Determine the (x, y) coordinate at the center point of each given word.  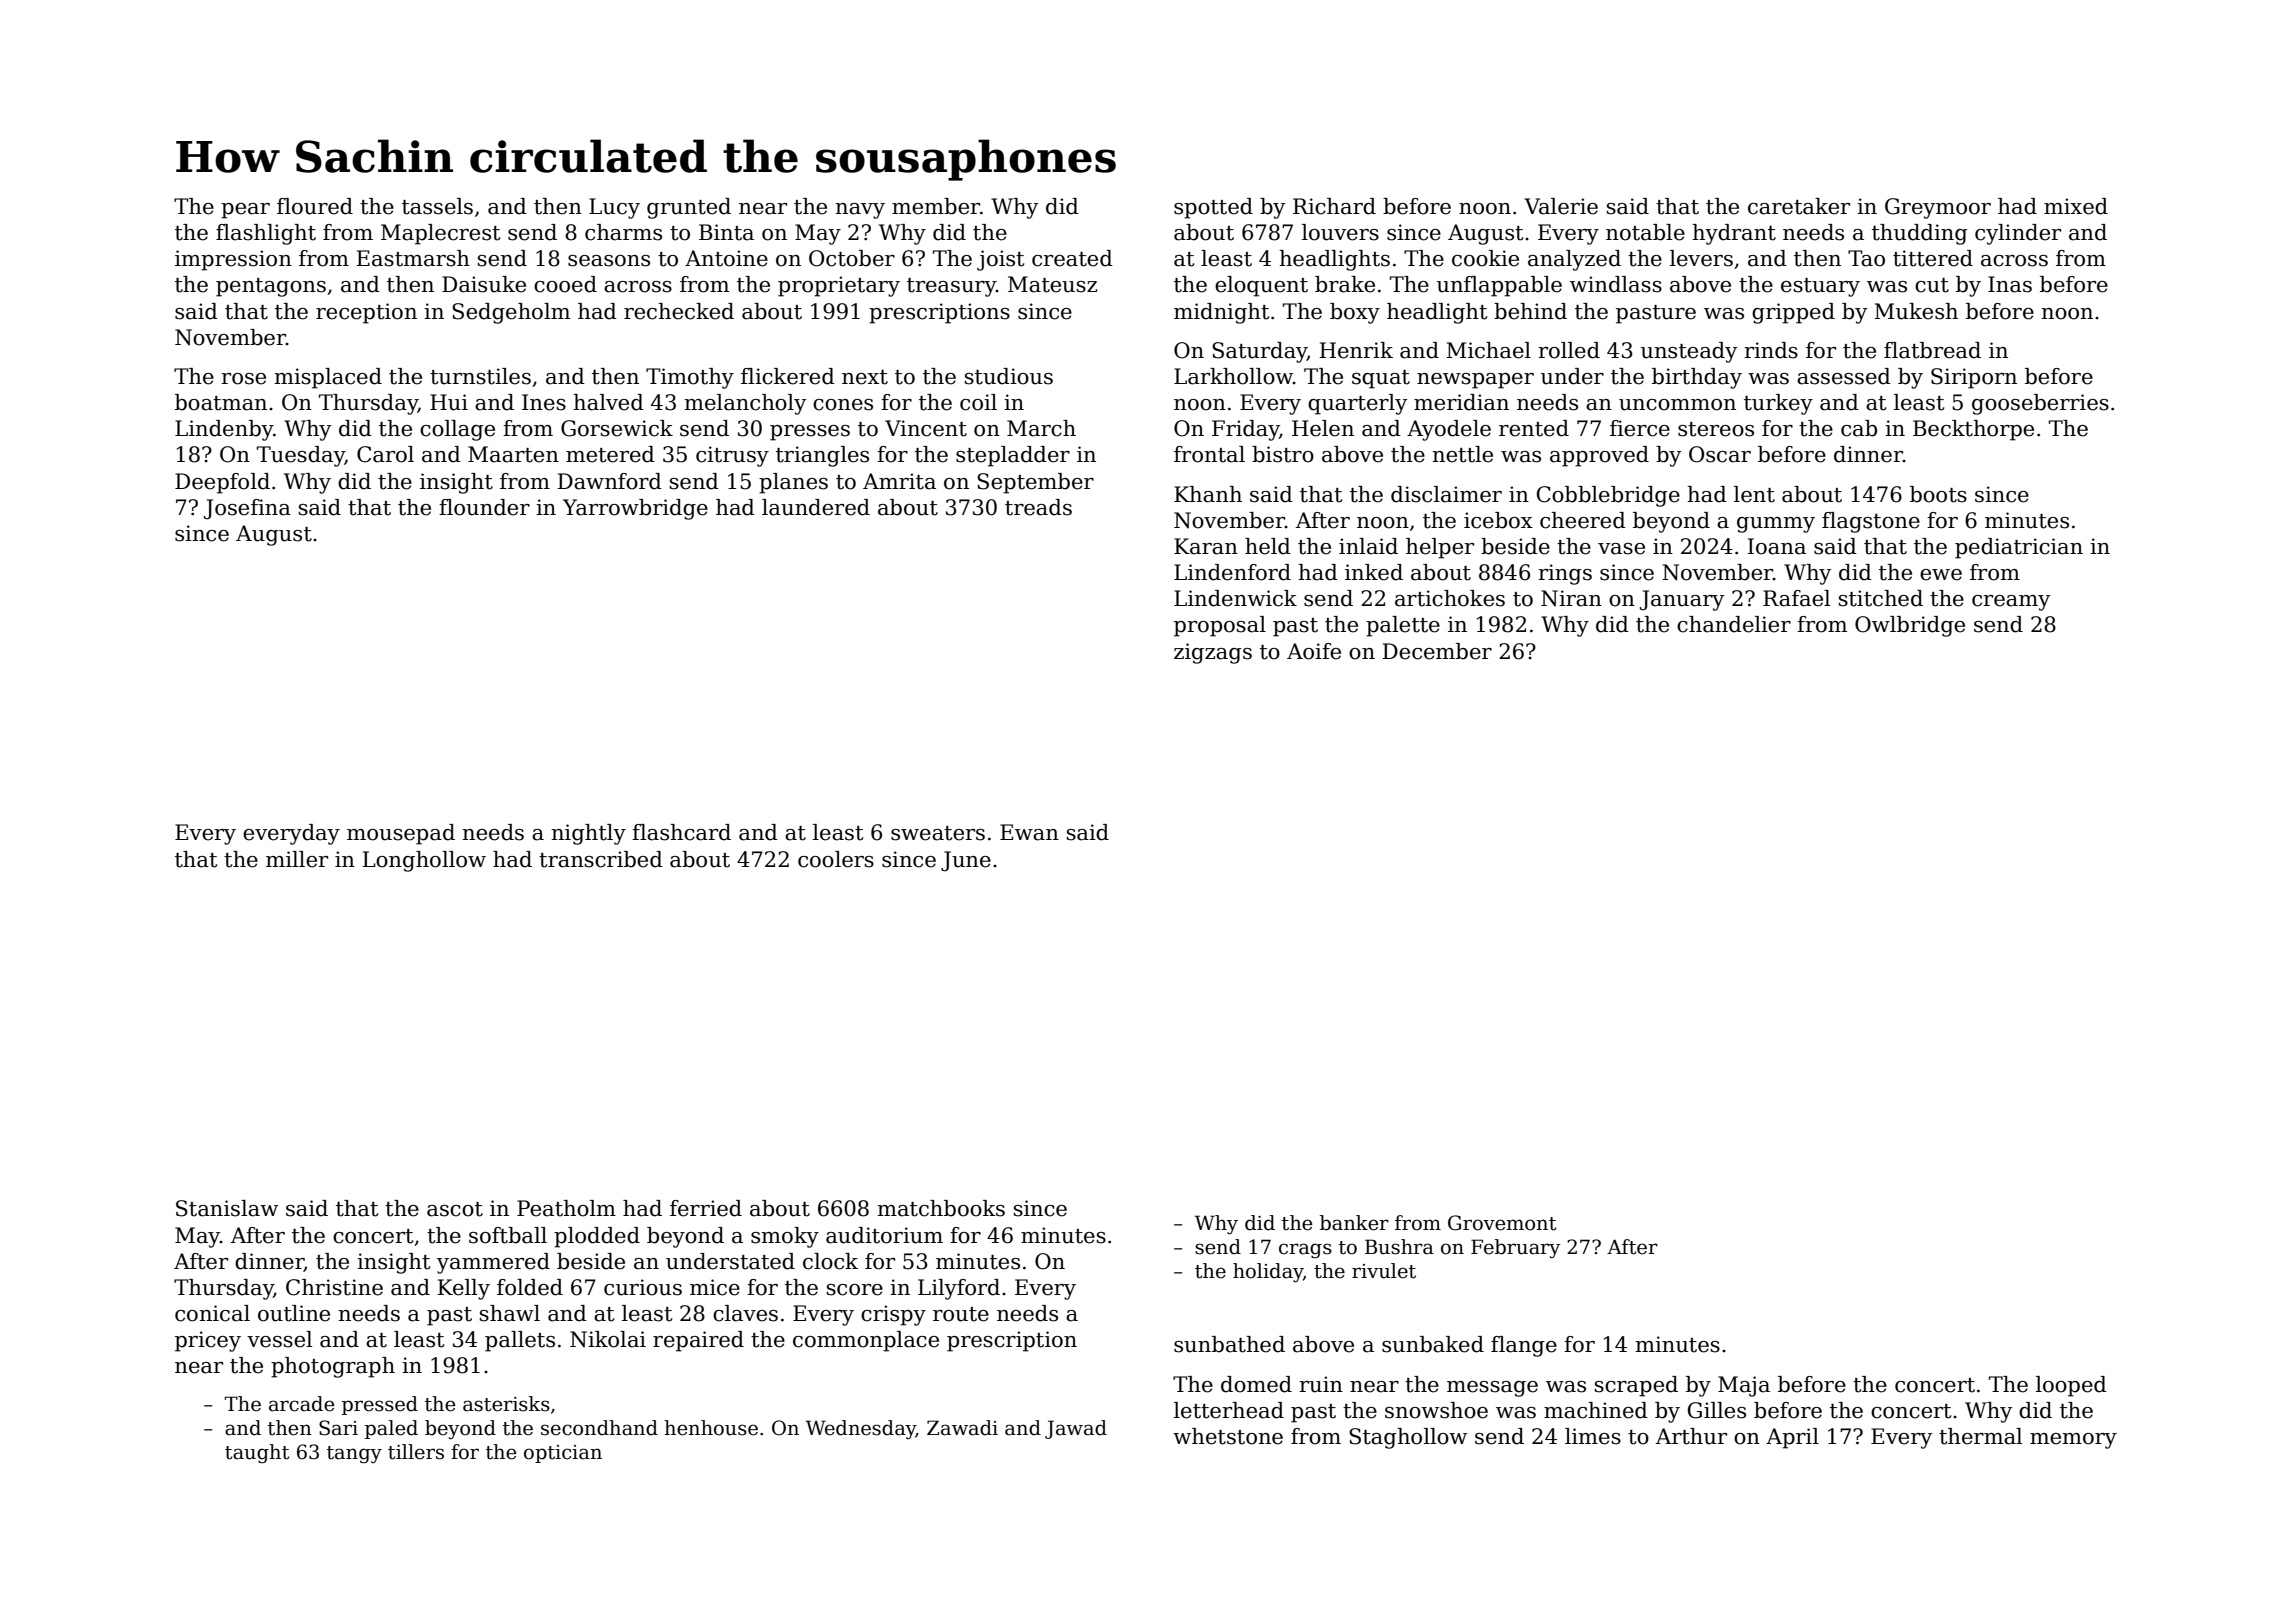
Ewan (1029, 832)
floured (315, 206)
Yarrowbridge (635, 509)
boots (1938, 494)
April (1792, 1438)
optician (563, 1454)
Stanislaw (227, 1208)
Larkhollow (1233, 376)
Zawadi (962, 1428)
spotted (1213, 208)
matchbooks (941, 1208)
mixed (2076, 206)
